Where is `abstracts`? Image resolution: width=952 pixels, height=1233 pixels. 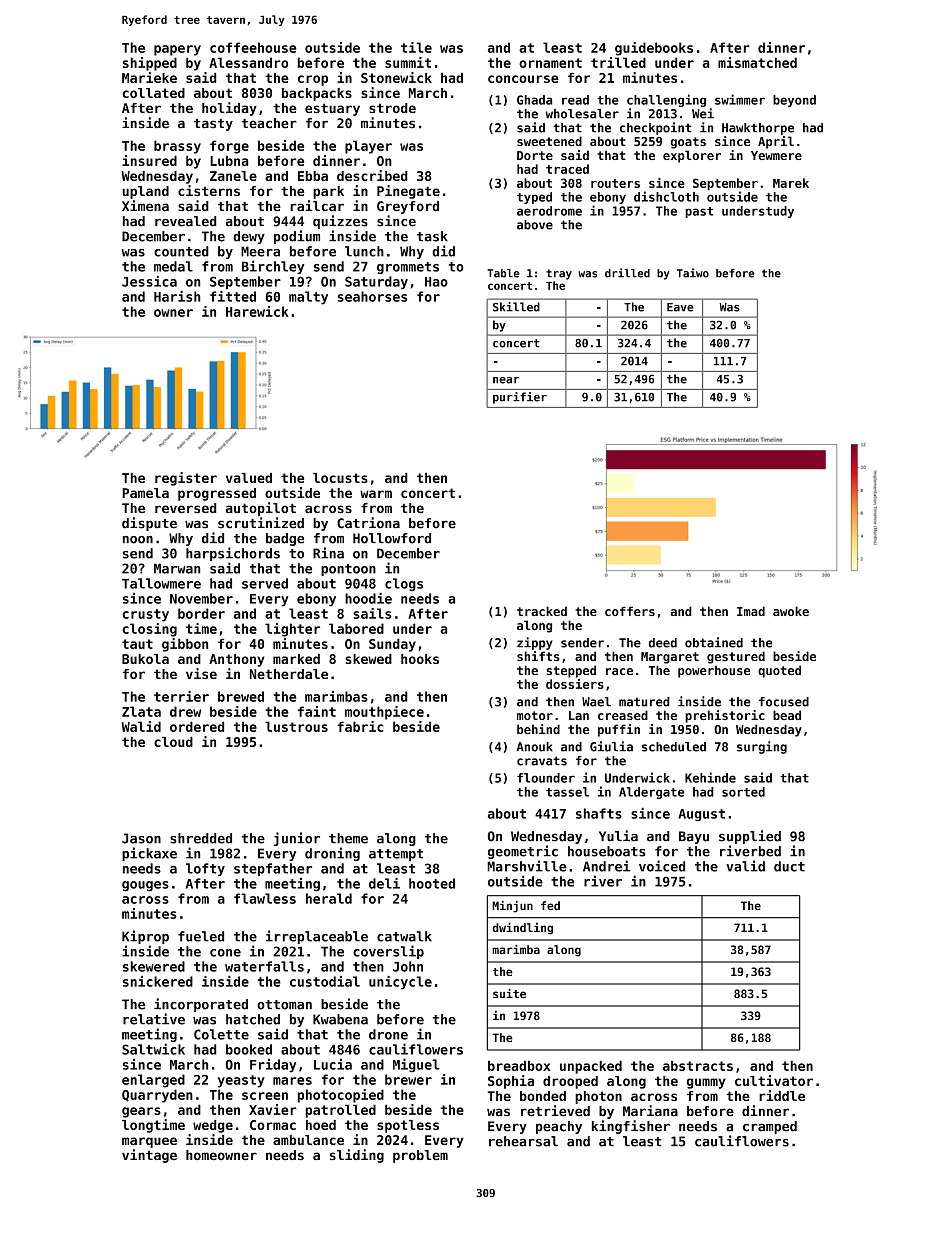 abstracts is located at coordinates (698, 1066).
